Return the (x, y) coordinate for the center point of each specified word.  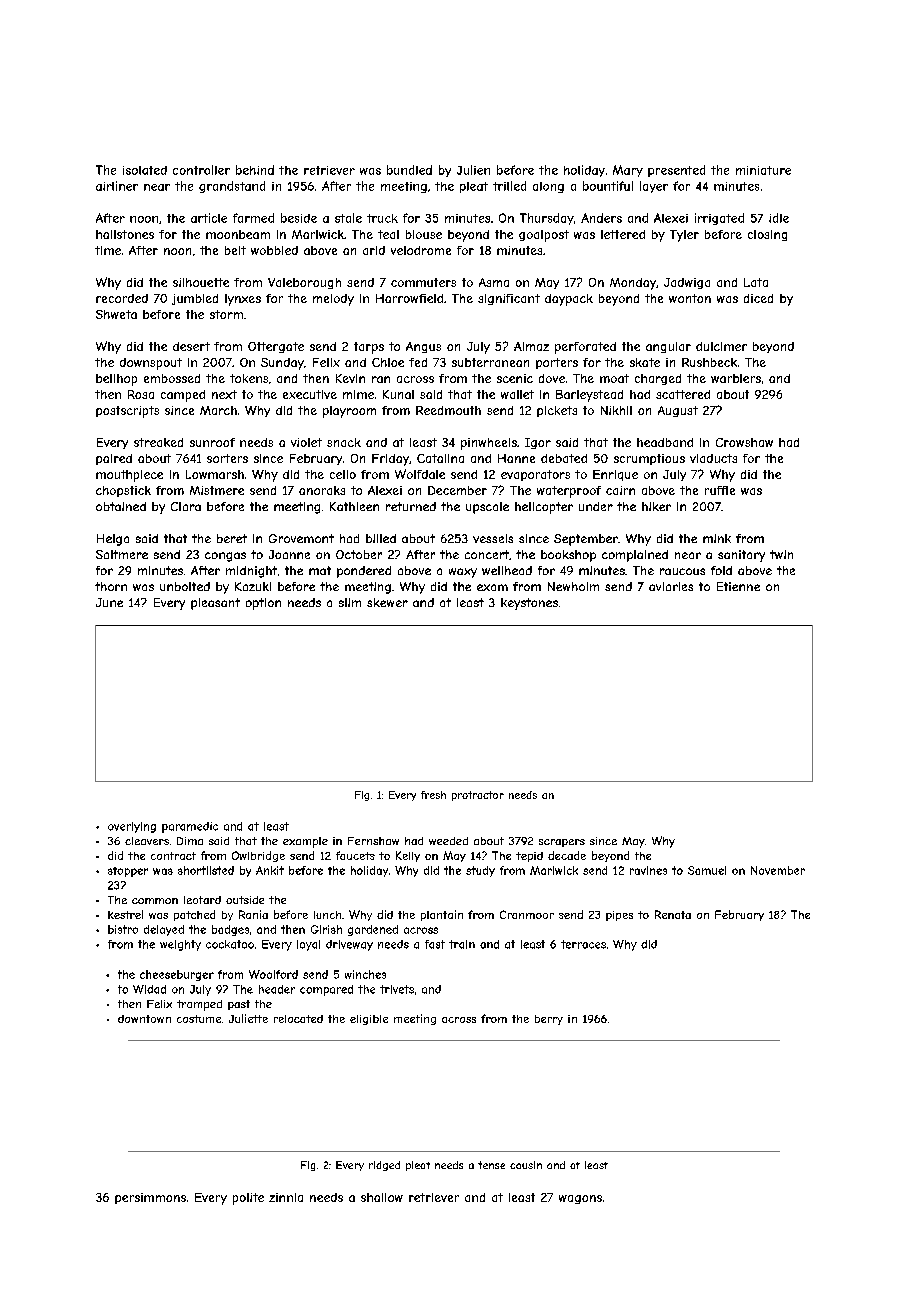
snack (344, 442)
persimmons (150, 1198)
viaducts (713, 458)
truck (382, 218)
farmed (253, 218)
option (263, 604)
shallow (382, 1197)
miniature (763, 170)
